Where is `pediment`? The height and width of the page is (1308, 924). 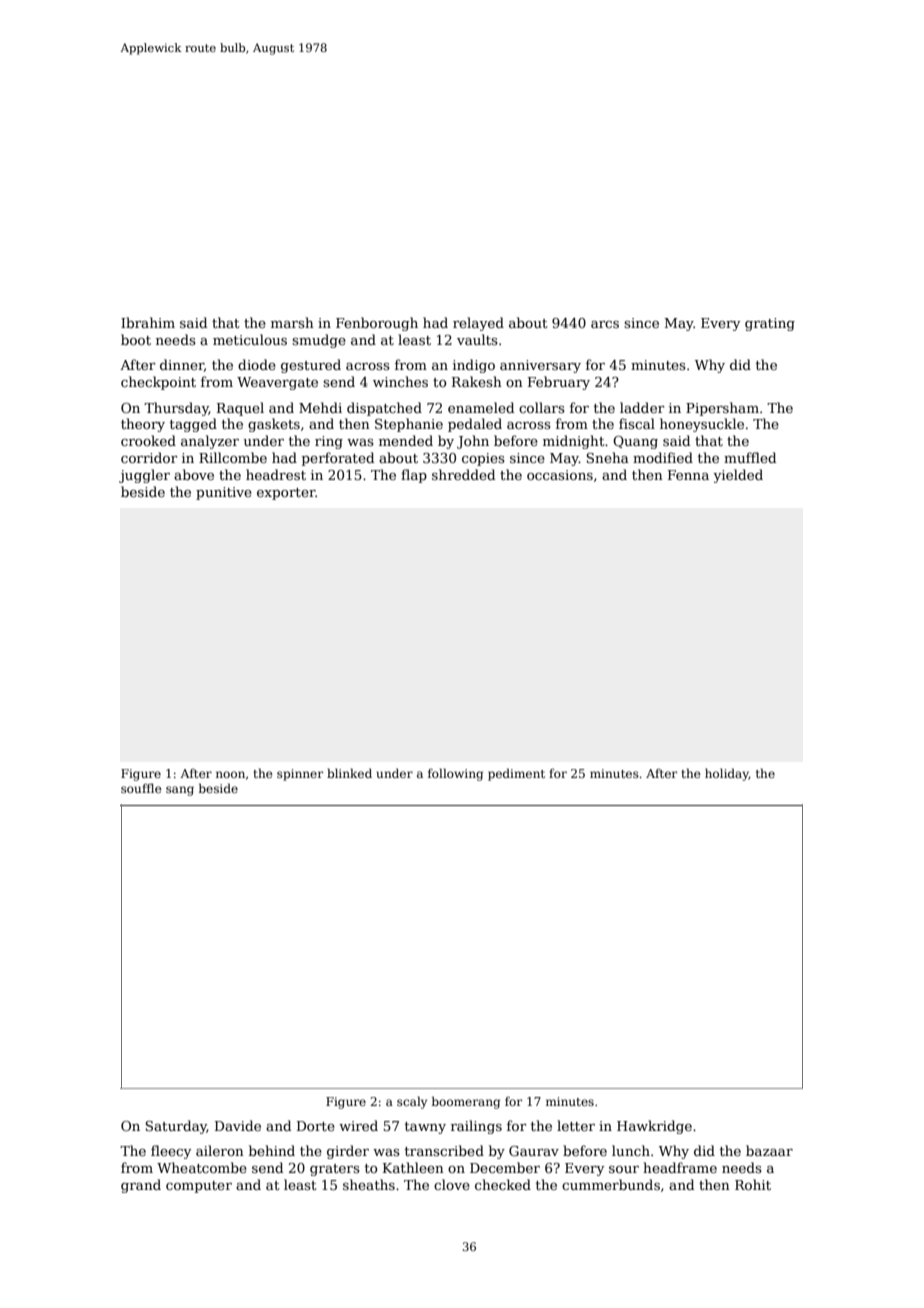
pediment is located at coordinates (516, 774).
